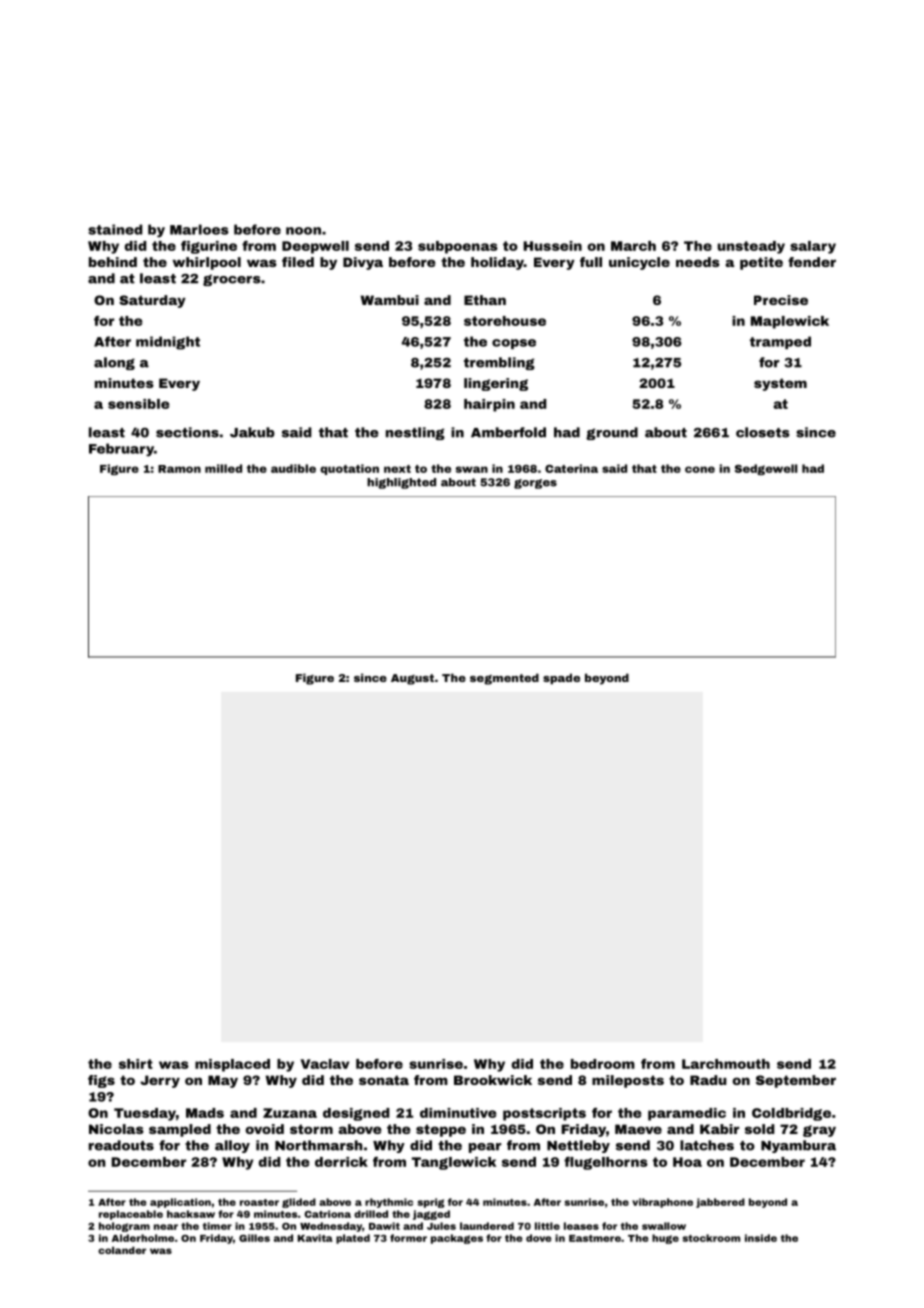 The width and height of the screenshot is (924, 1308). Describe the element at coordinates (168, 343) in the screenshot. I see `midnight` at that location.
